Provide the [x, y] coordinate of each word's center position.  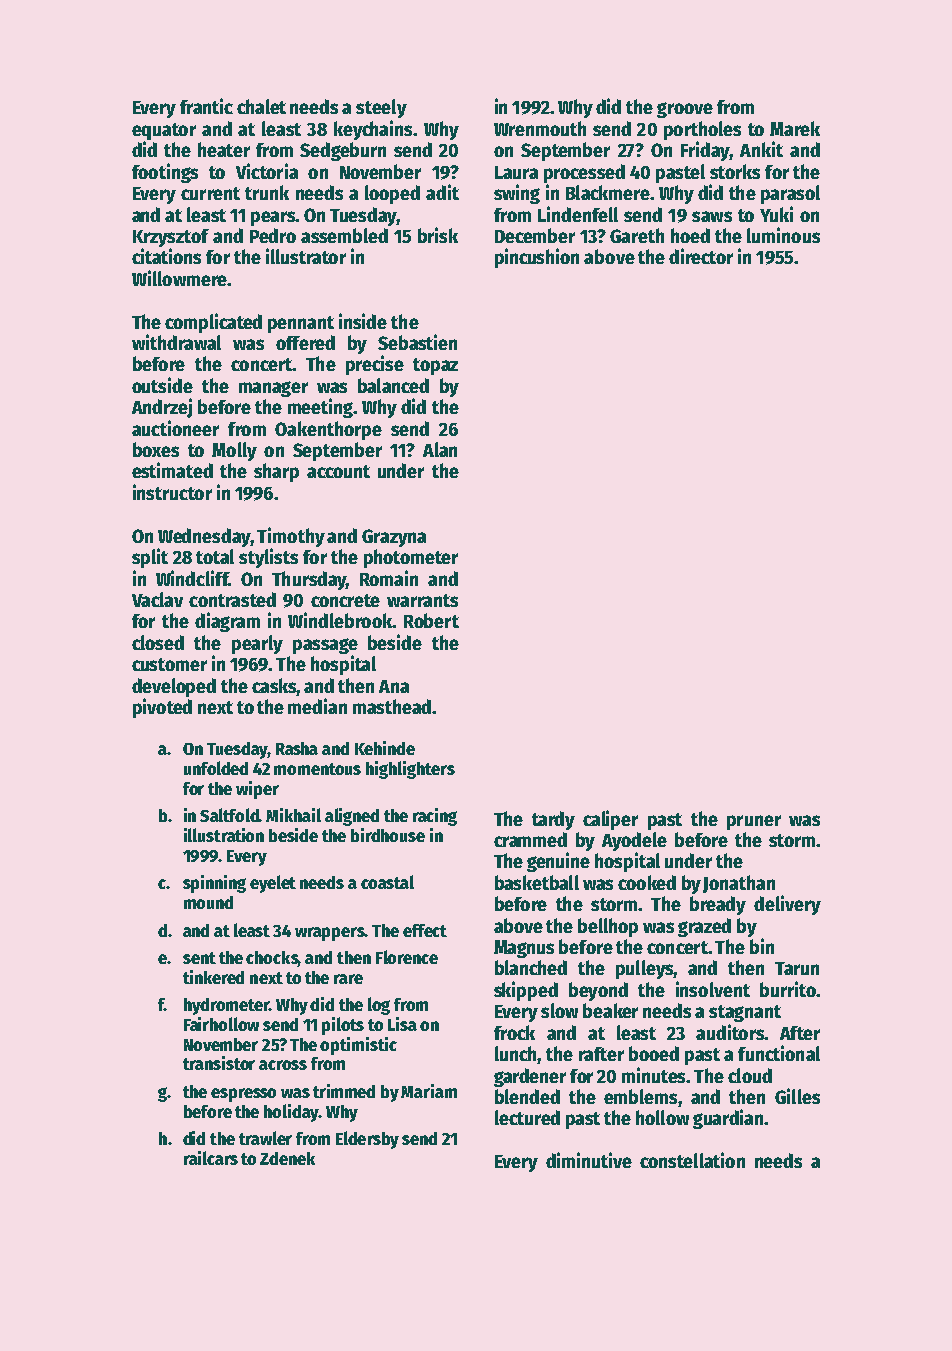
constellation [692, 1160]
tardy [553, 820]
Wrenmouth [540, 128]
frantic [206, 106]
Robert [431, 620]
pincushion [537, 258]
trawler [265, 1138]
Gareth [637, 235]
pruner [754, 822]
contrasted [232, 599]
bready [718, 905]
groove [685, 110]
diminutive [589, 1160]
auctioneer [175, 428]
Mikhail [293, 815]
